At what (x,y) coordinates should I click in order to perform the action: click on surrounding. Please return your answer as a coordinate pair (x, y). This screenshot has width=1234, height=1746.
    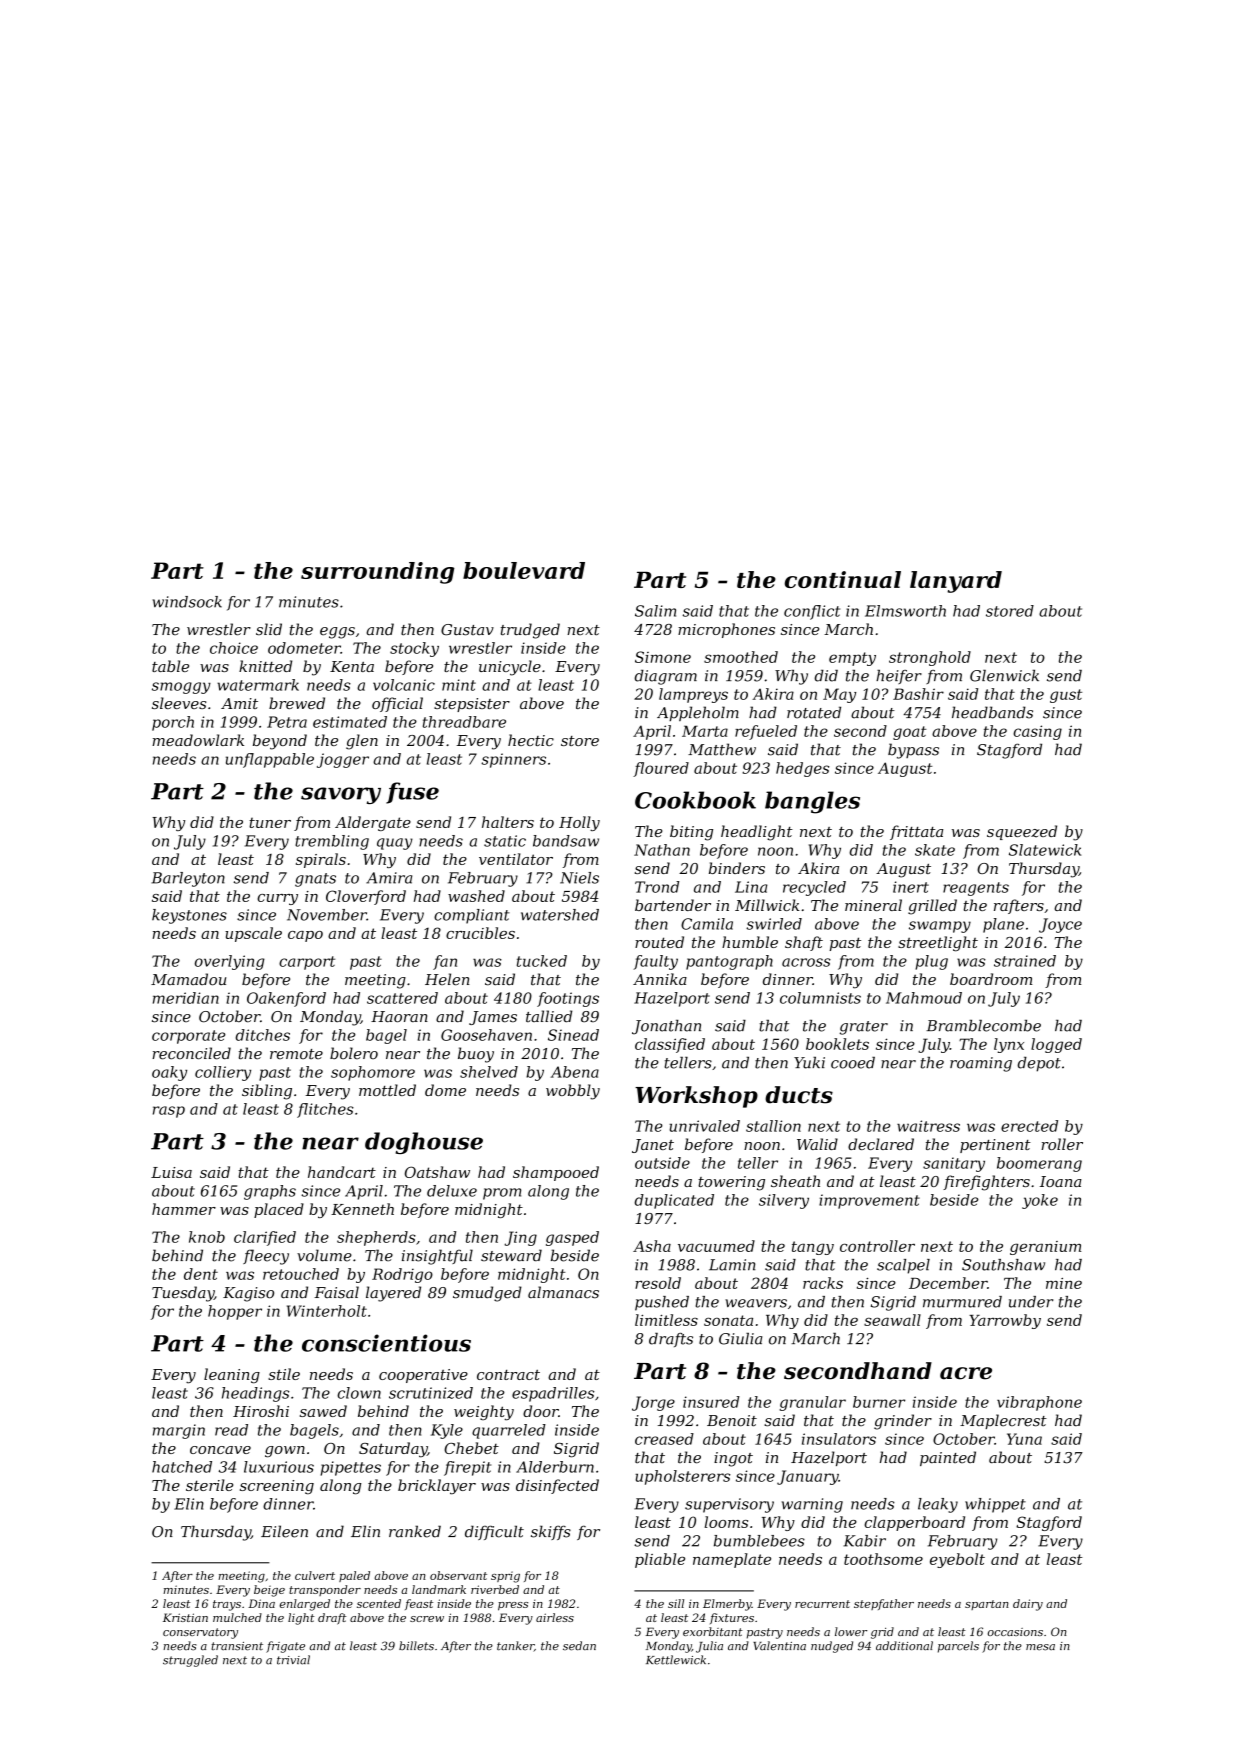
    Looking at the image, I should click on (378, 573).
